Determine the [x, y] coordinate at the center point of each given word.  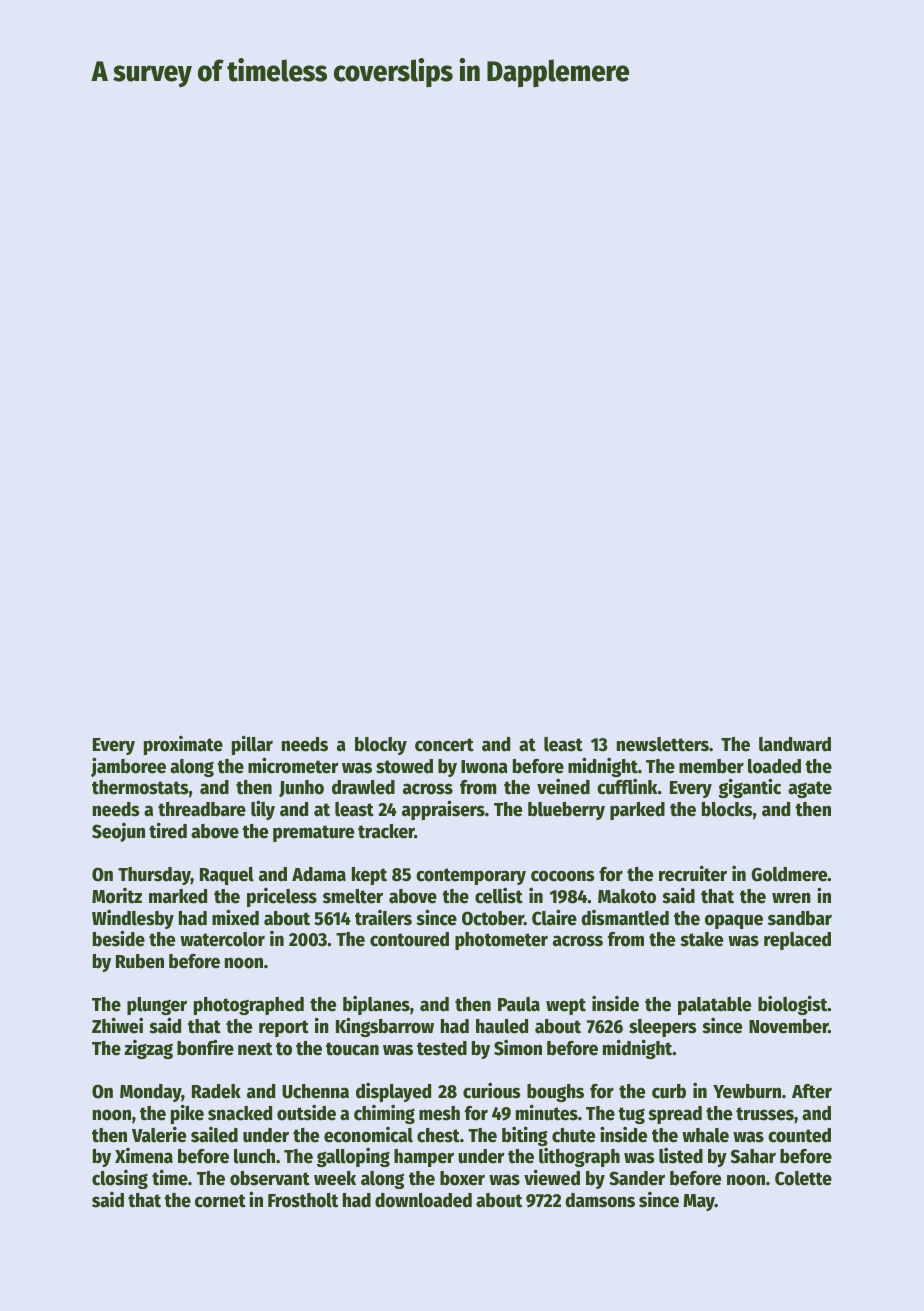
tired [168, 830]
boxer [462, 1178]
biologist [793, 1005]
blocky [381, 746]
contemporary [471, 876]
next [255, 1049]
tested [442, 1048]
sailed [214, 1135]
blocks [727, 809]
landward [795, 744]
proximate [183, 745]
